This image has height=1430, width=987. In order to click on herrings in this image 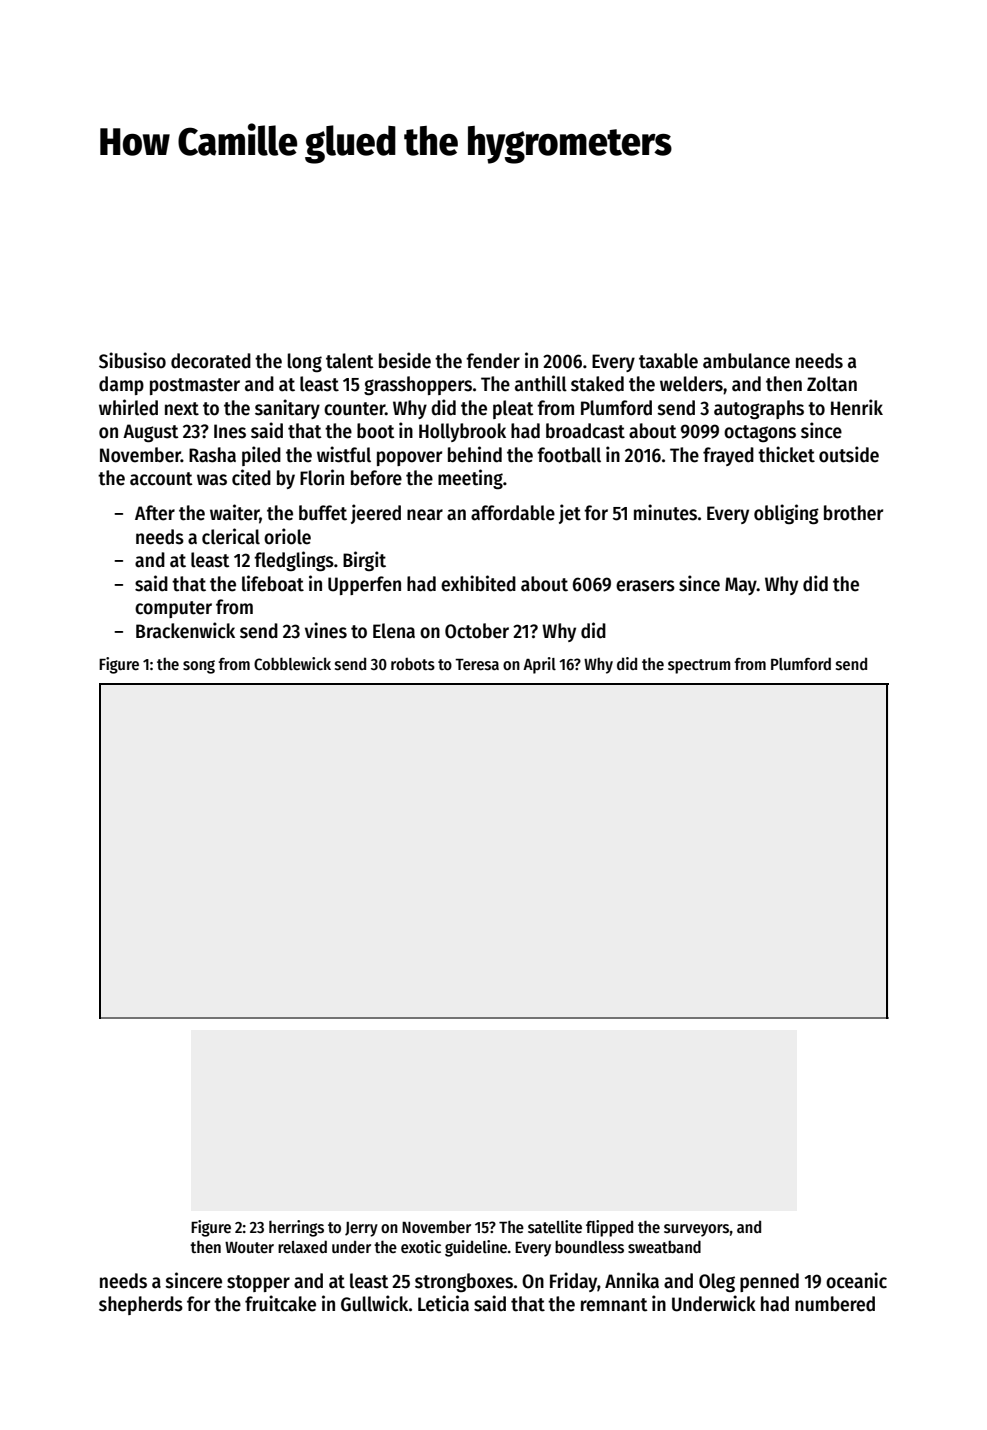, I will do `click(296, 1228)`.
